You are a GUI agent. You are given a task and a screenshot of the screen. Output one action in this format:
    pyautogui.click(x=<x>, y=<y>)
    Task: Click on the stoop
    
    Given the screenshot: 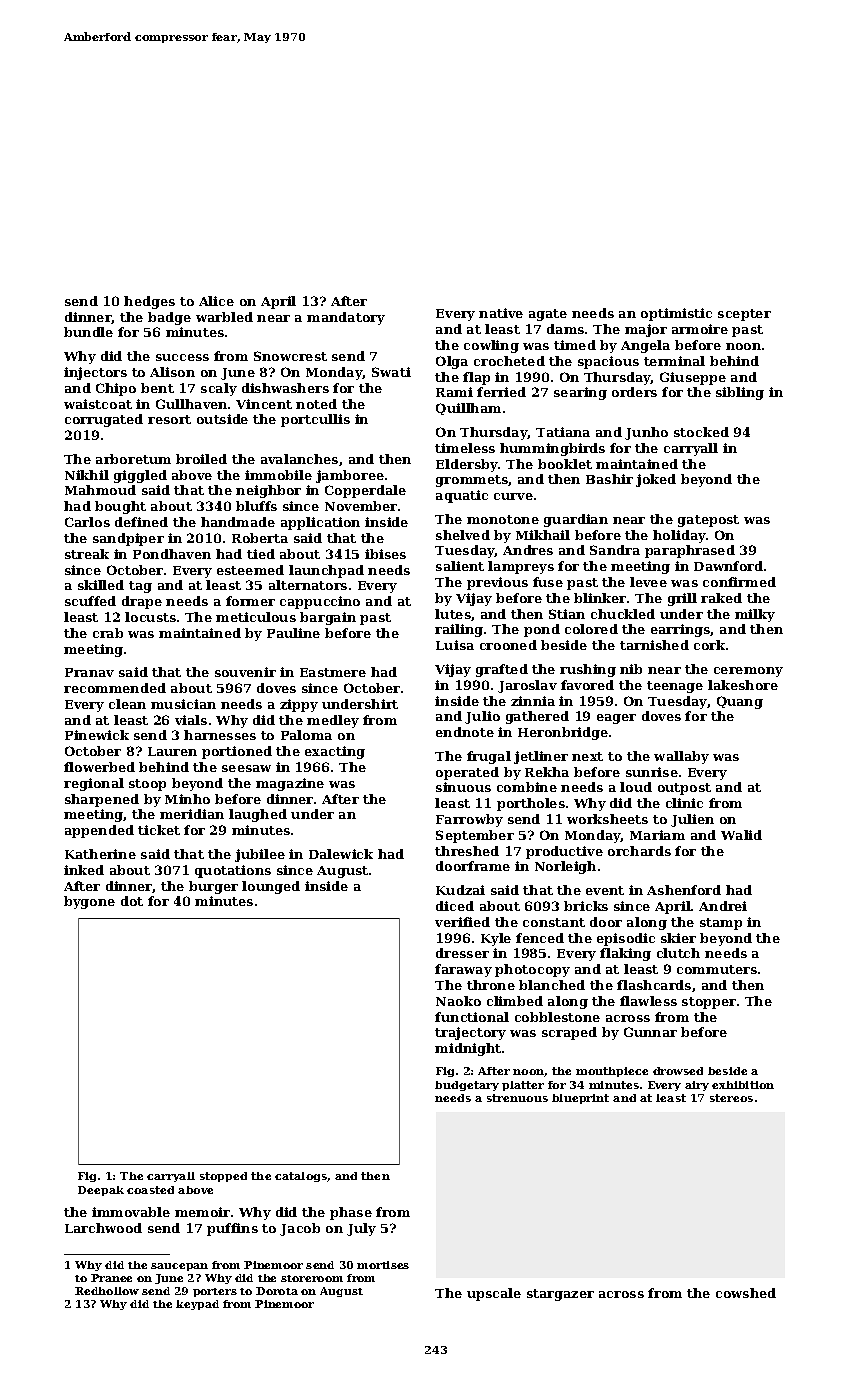 What is the action you would take?
    pyautogui.click(x=147, y=785)
